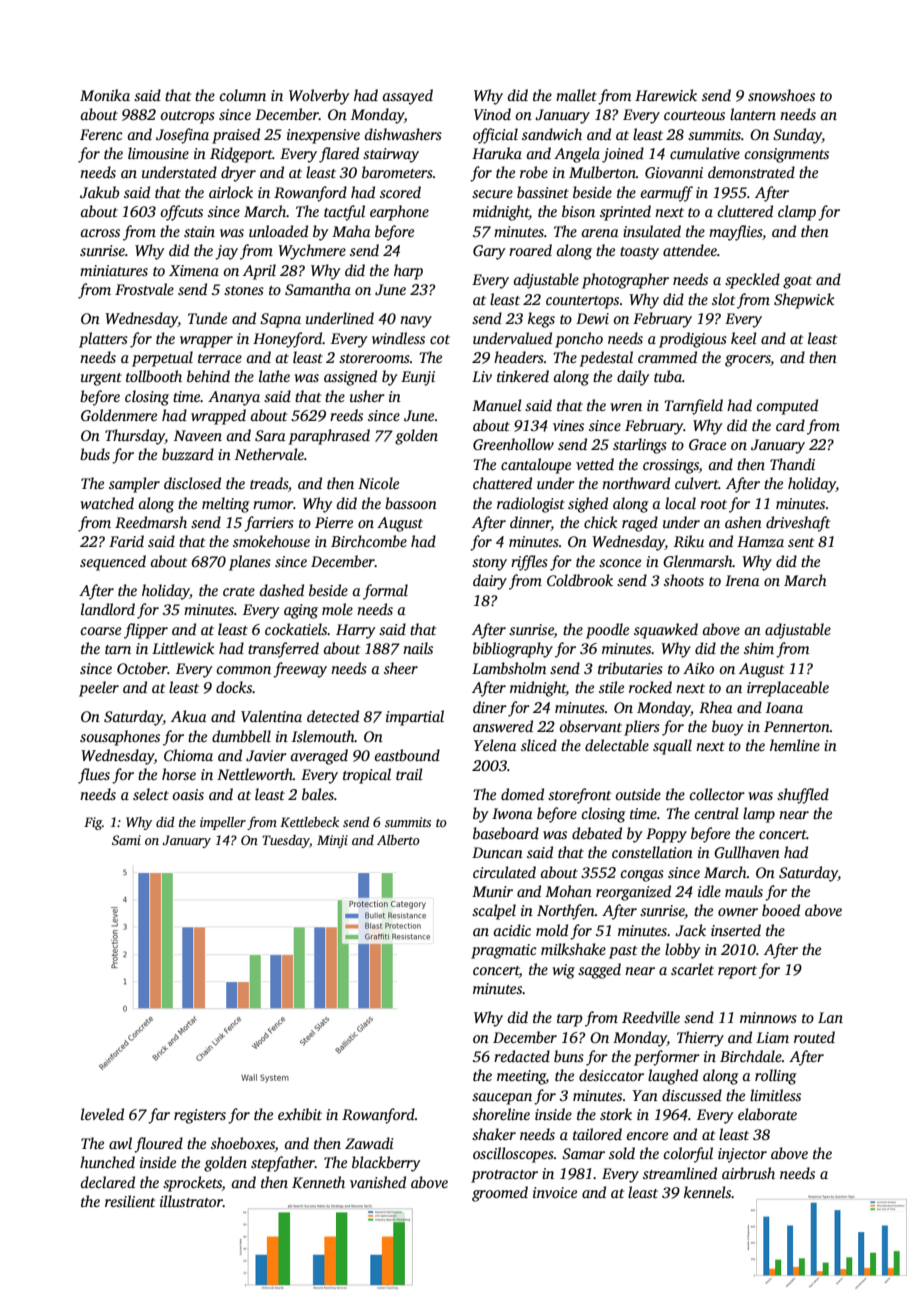 This screenshot has height=1308, width=924. What do you see at coordinates (191, 1201) in the screenshot?
I see `illustrator` at bounding box center [191, 1201].
